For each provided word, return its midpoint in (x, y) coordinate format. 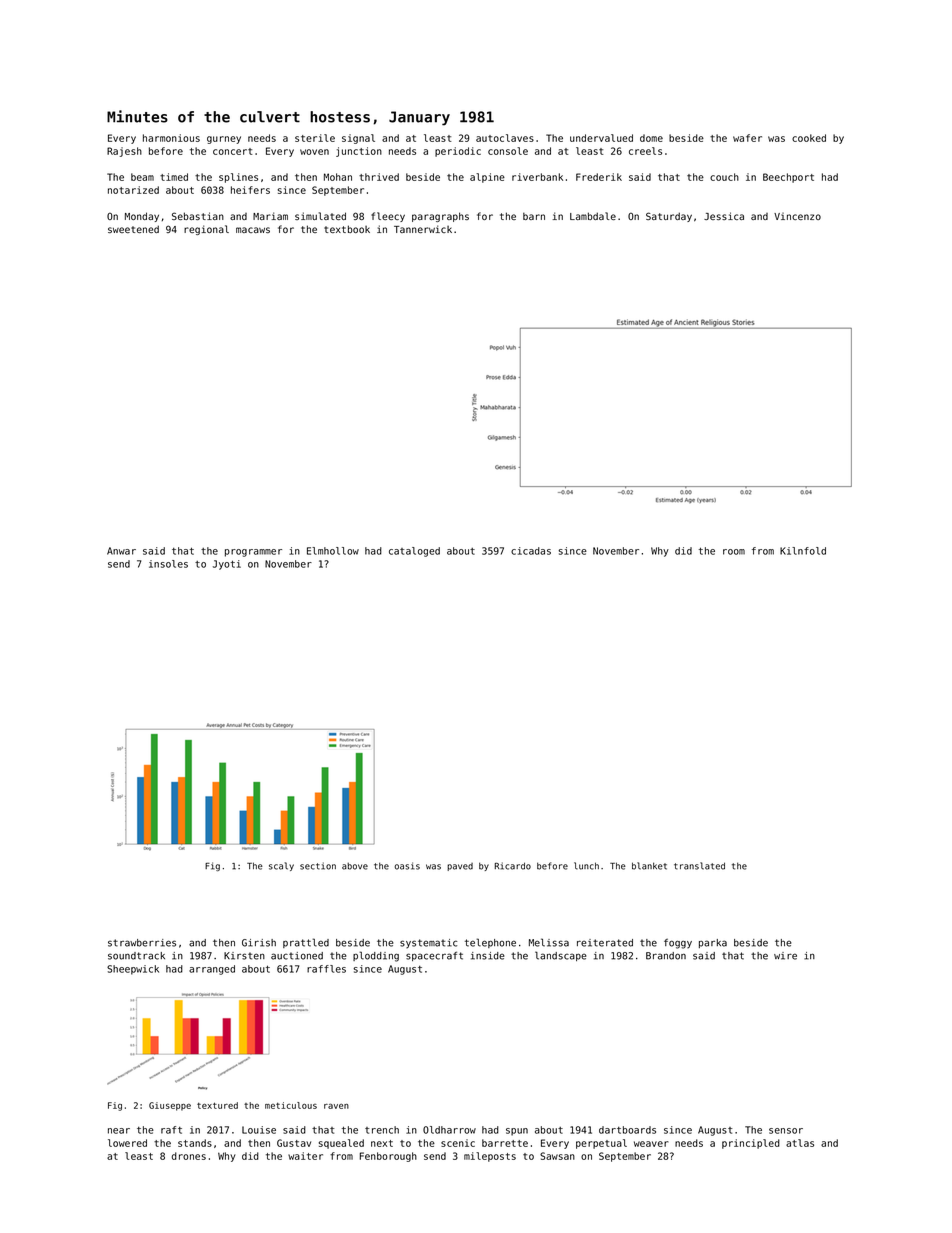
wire (785, 956)
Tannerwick (423, 229)
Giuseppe (170, 1106)
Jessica (724, 216)
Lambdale (593, 216)
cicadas (531, 551)
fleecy (388, 217)
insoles (168, 564)
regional (206, 230)
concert (233, 151)
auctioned (297, 956)
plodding (376, 956)
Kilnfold (803, 551)
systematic (428, 944)
